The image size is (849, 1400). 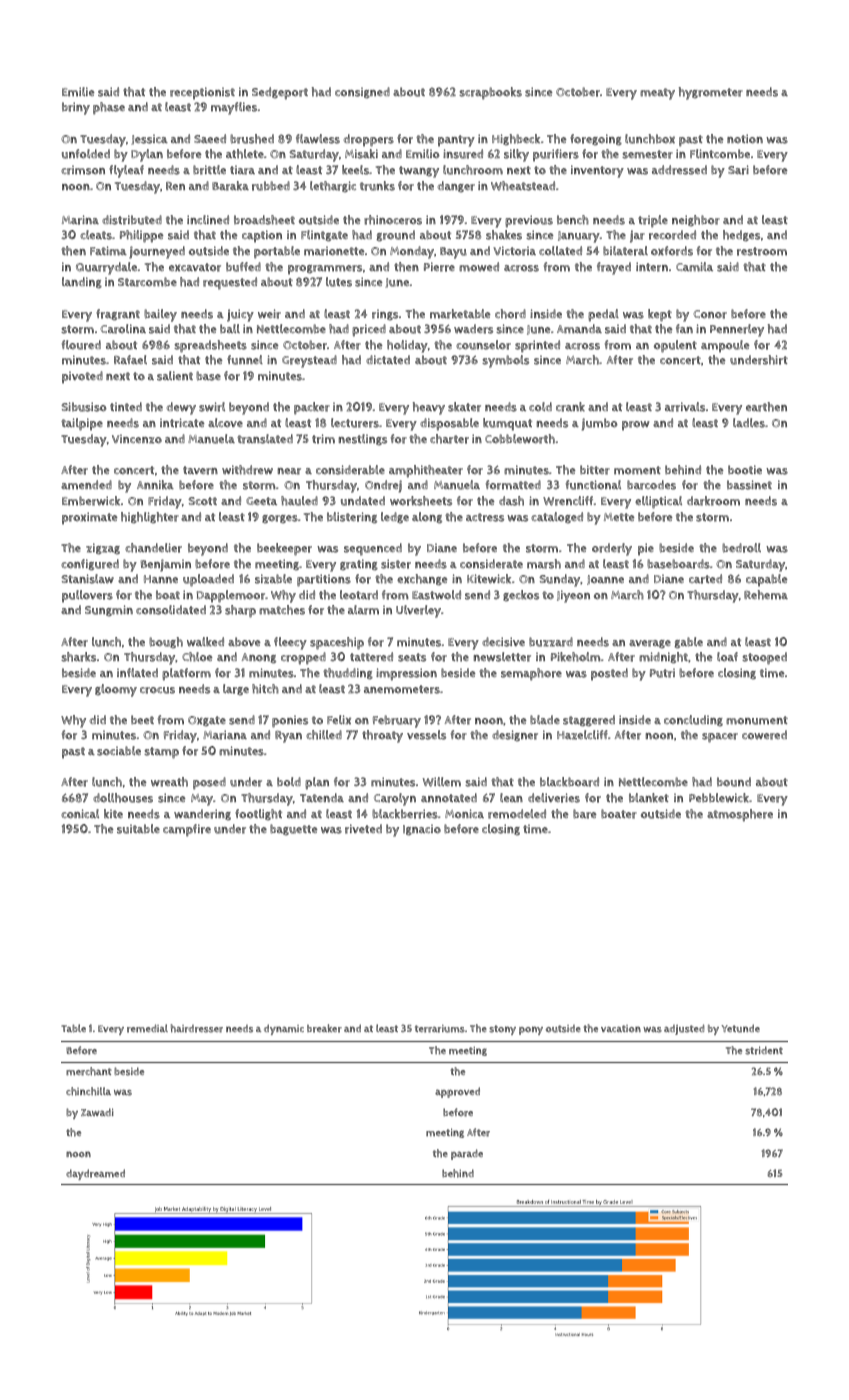 What do you see at coordinates (361, 154) in the screenshot?
I see `Misaki` at bounding box center [361, 154].
